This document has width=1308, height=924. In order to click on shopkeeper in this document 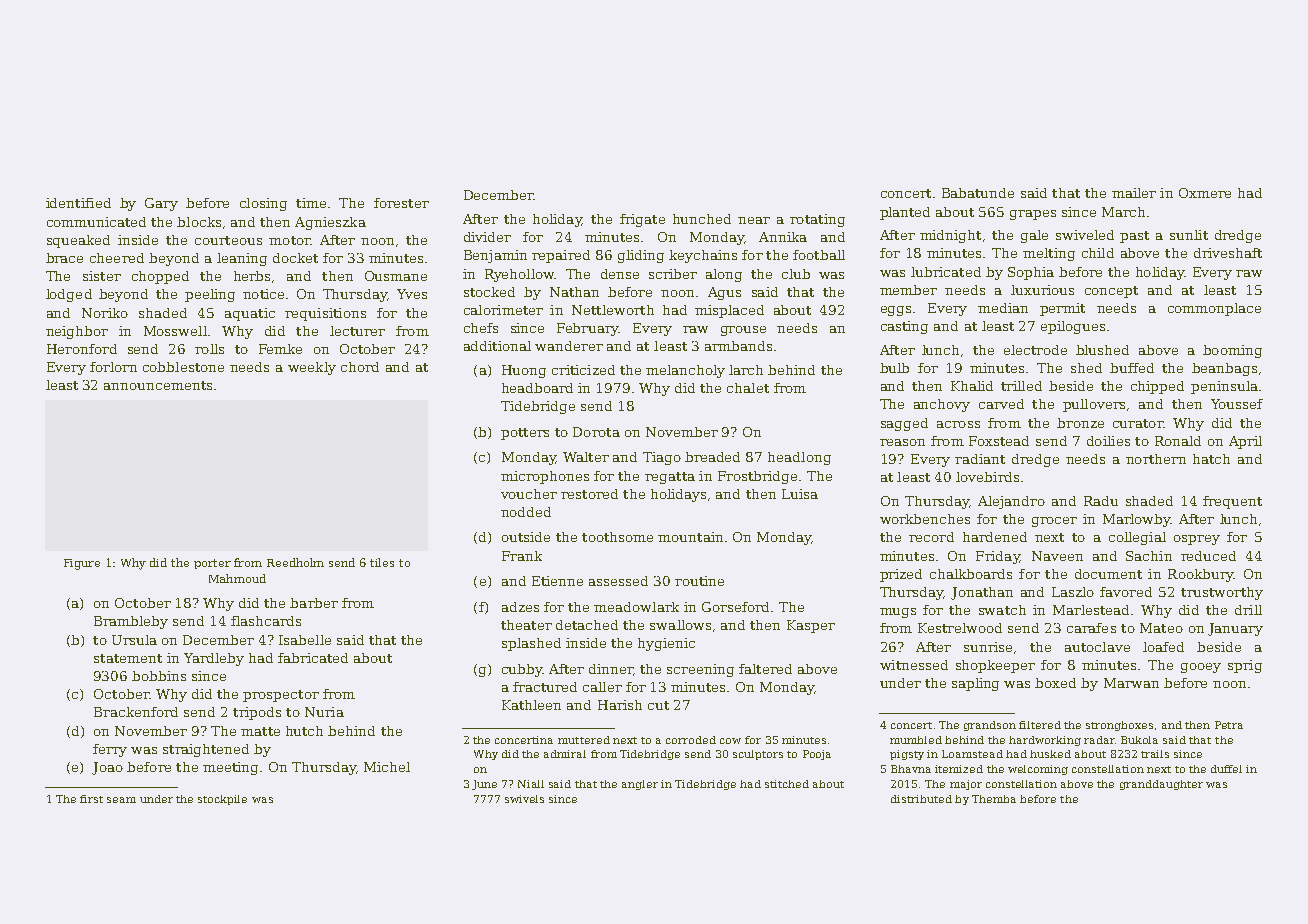, I will do `click(995, 666)`.
